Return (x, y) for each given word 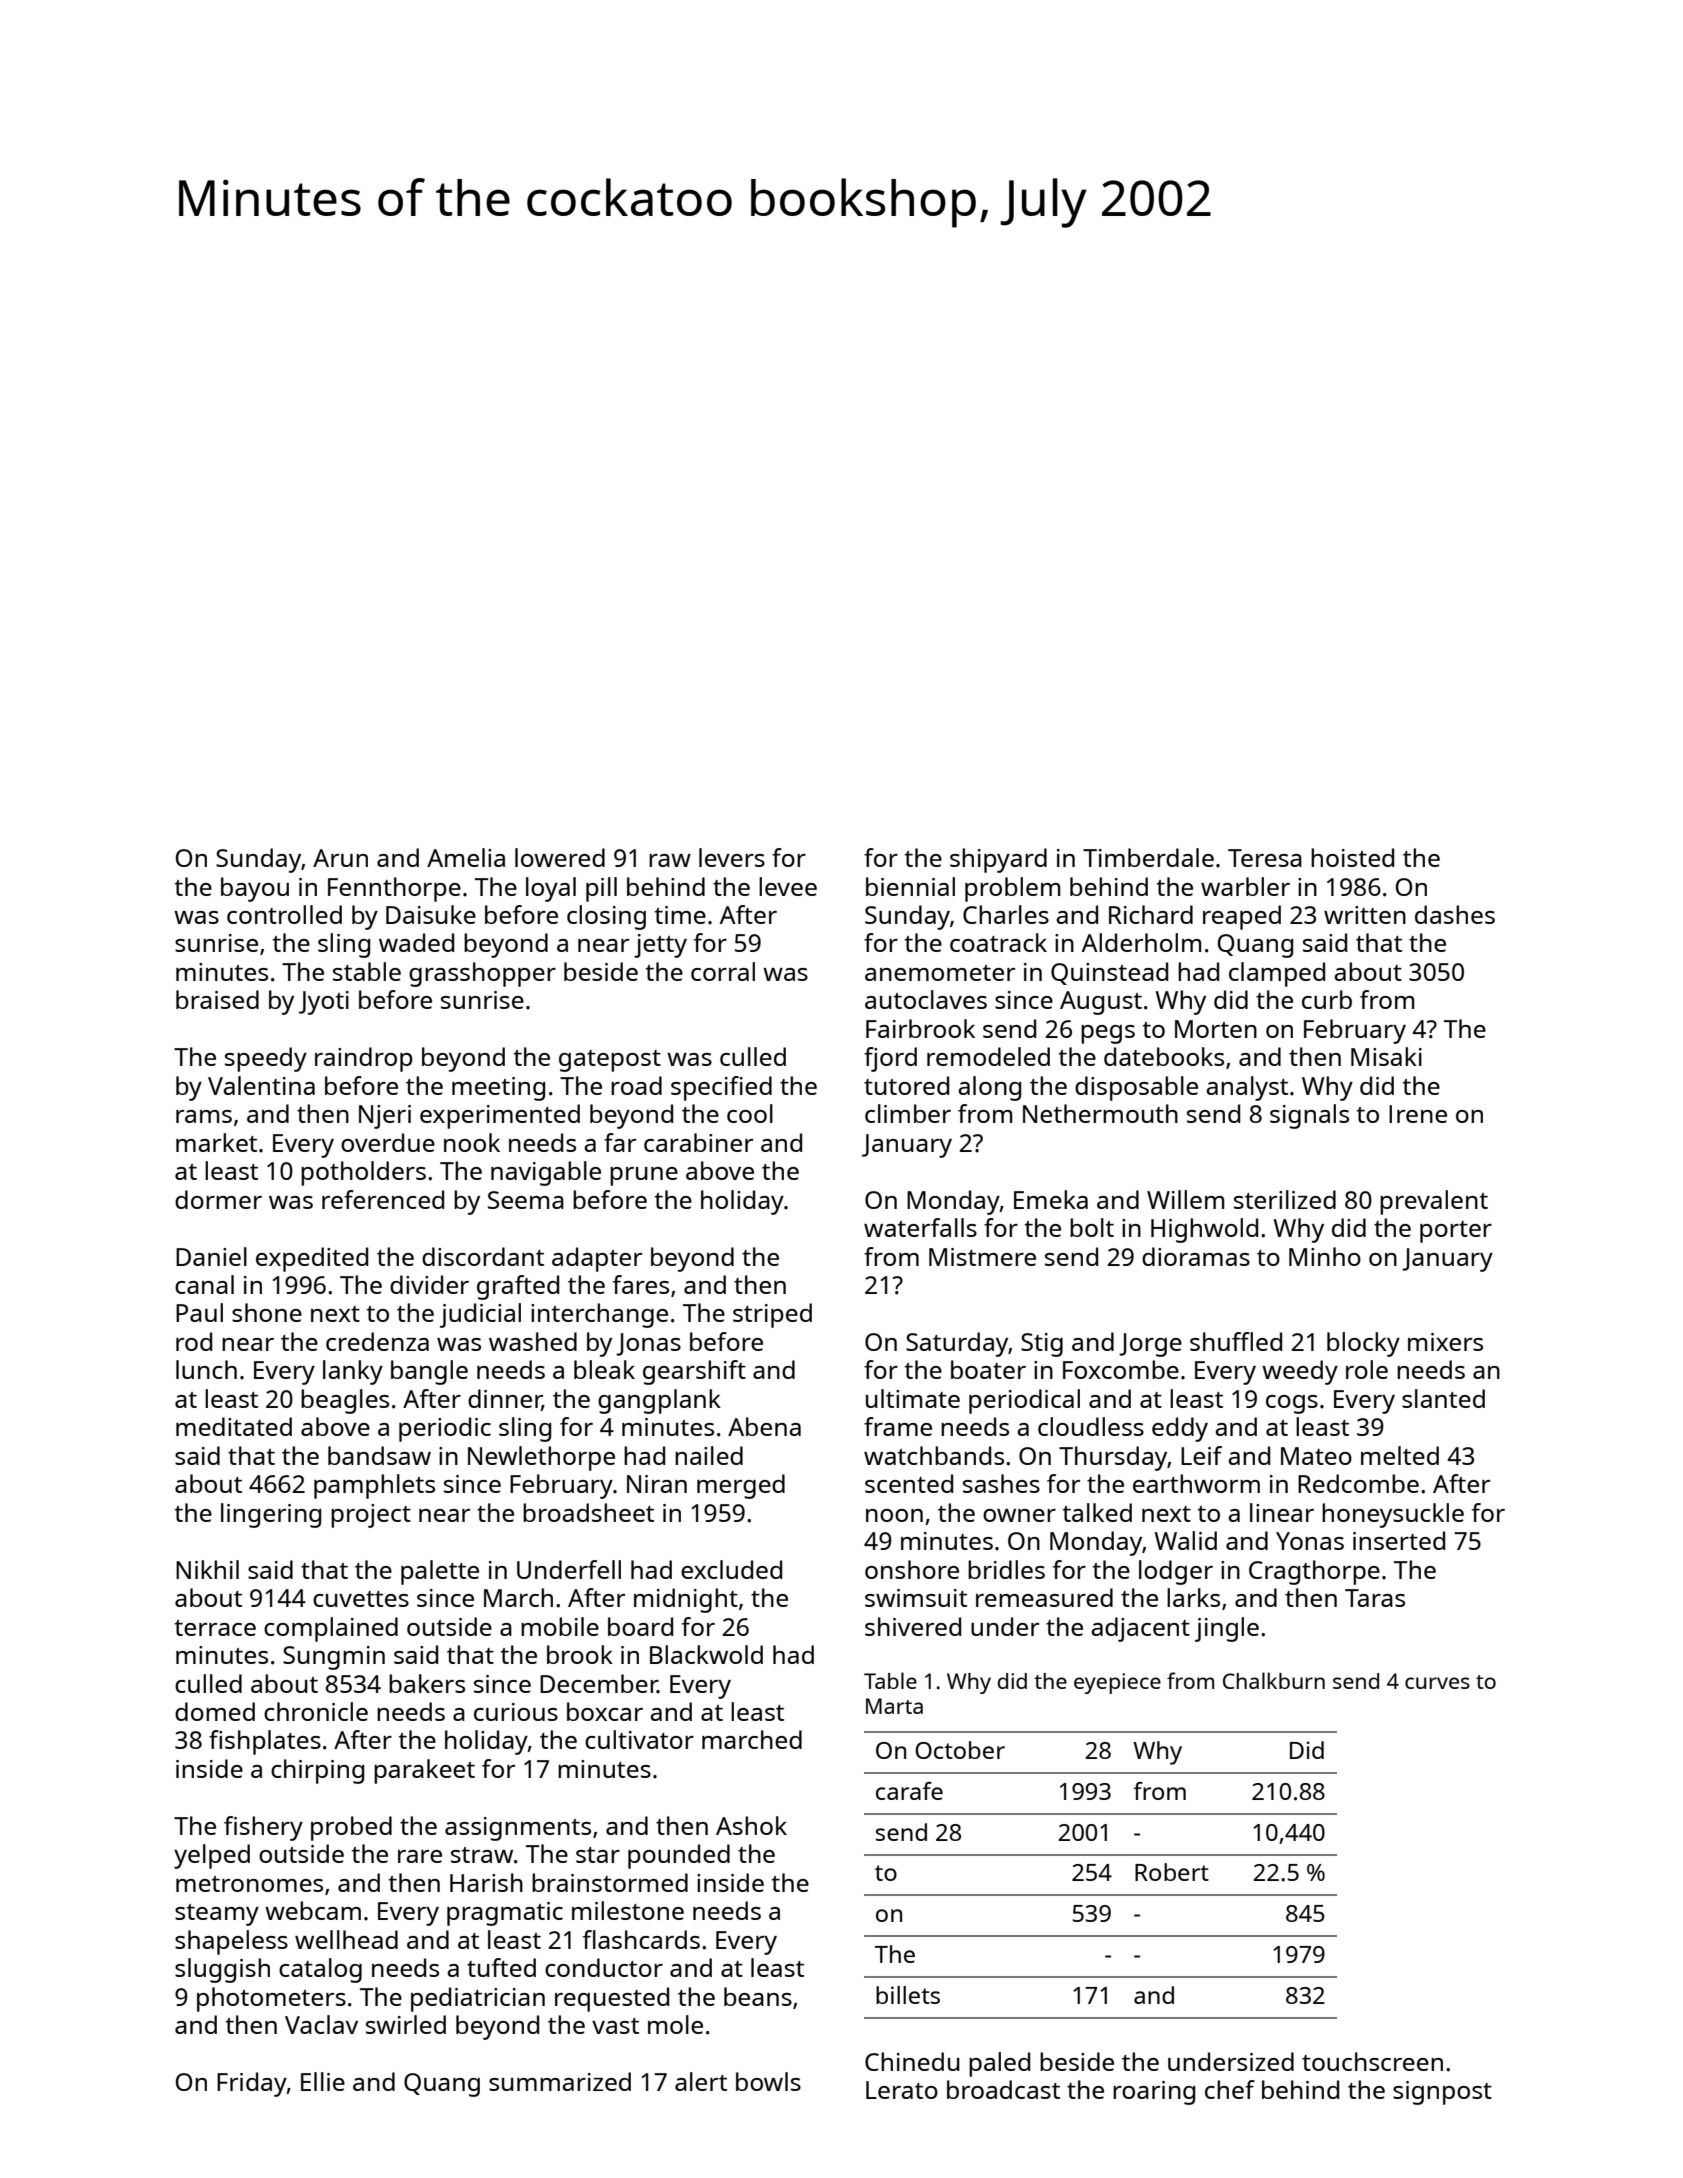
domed (215, 1711)
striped (772, 1315)
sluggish (222, 1970)
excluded (731, 1569)
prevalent (1434, 1202)
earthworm (1196, 1483)
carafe (909, 1791)
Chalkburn (1274, 1680)
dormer (218, 1199)
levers (732, 857)
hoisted (1352, 857)
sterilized (1285, 1199)
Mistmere (982, 1257)
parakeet (424, 1771)
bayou (255, 889)
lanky (353, 1372)
